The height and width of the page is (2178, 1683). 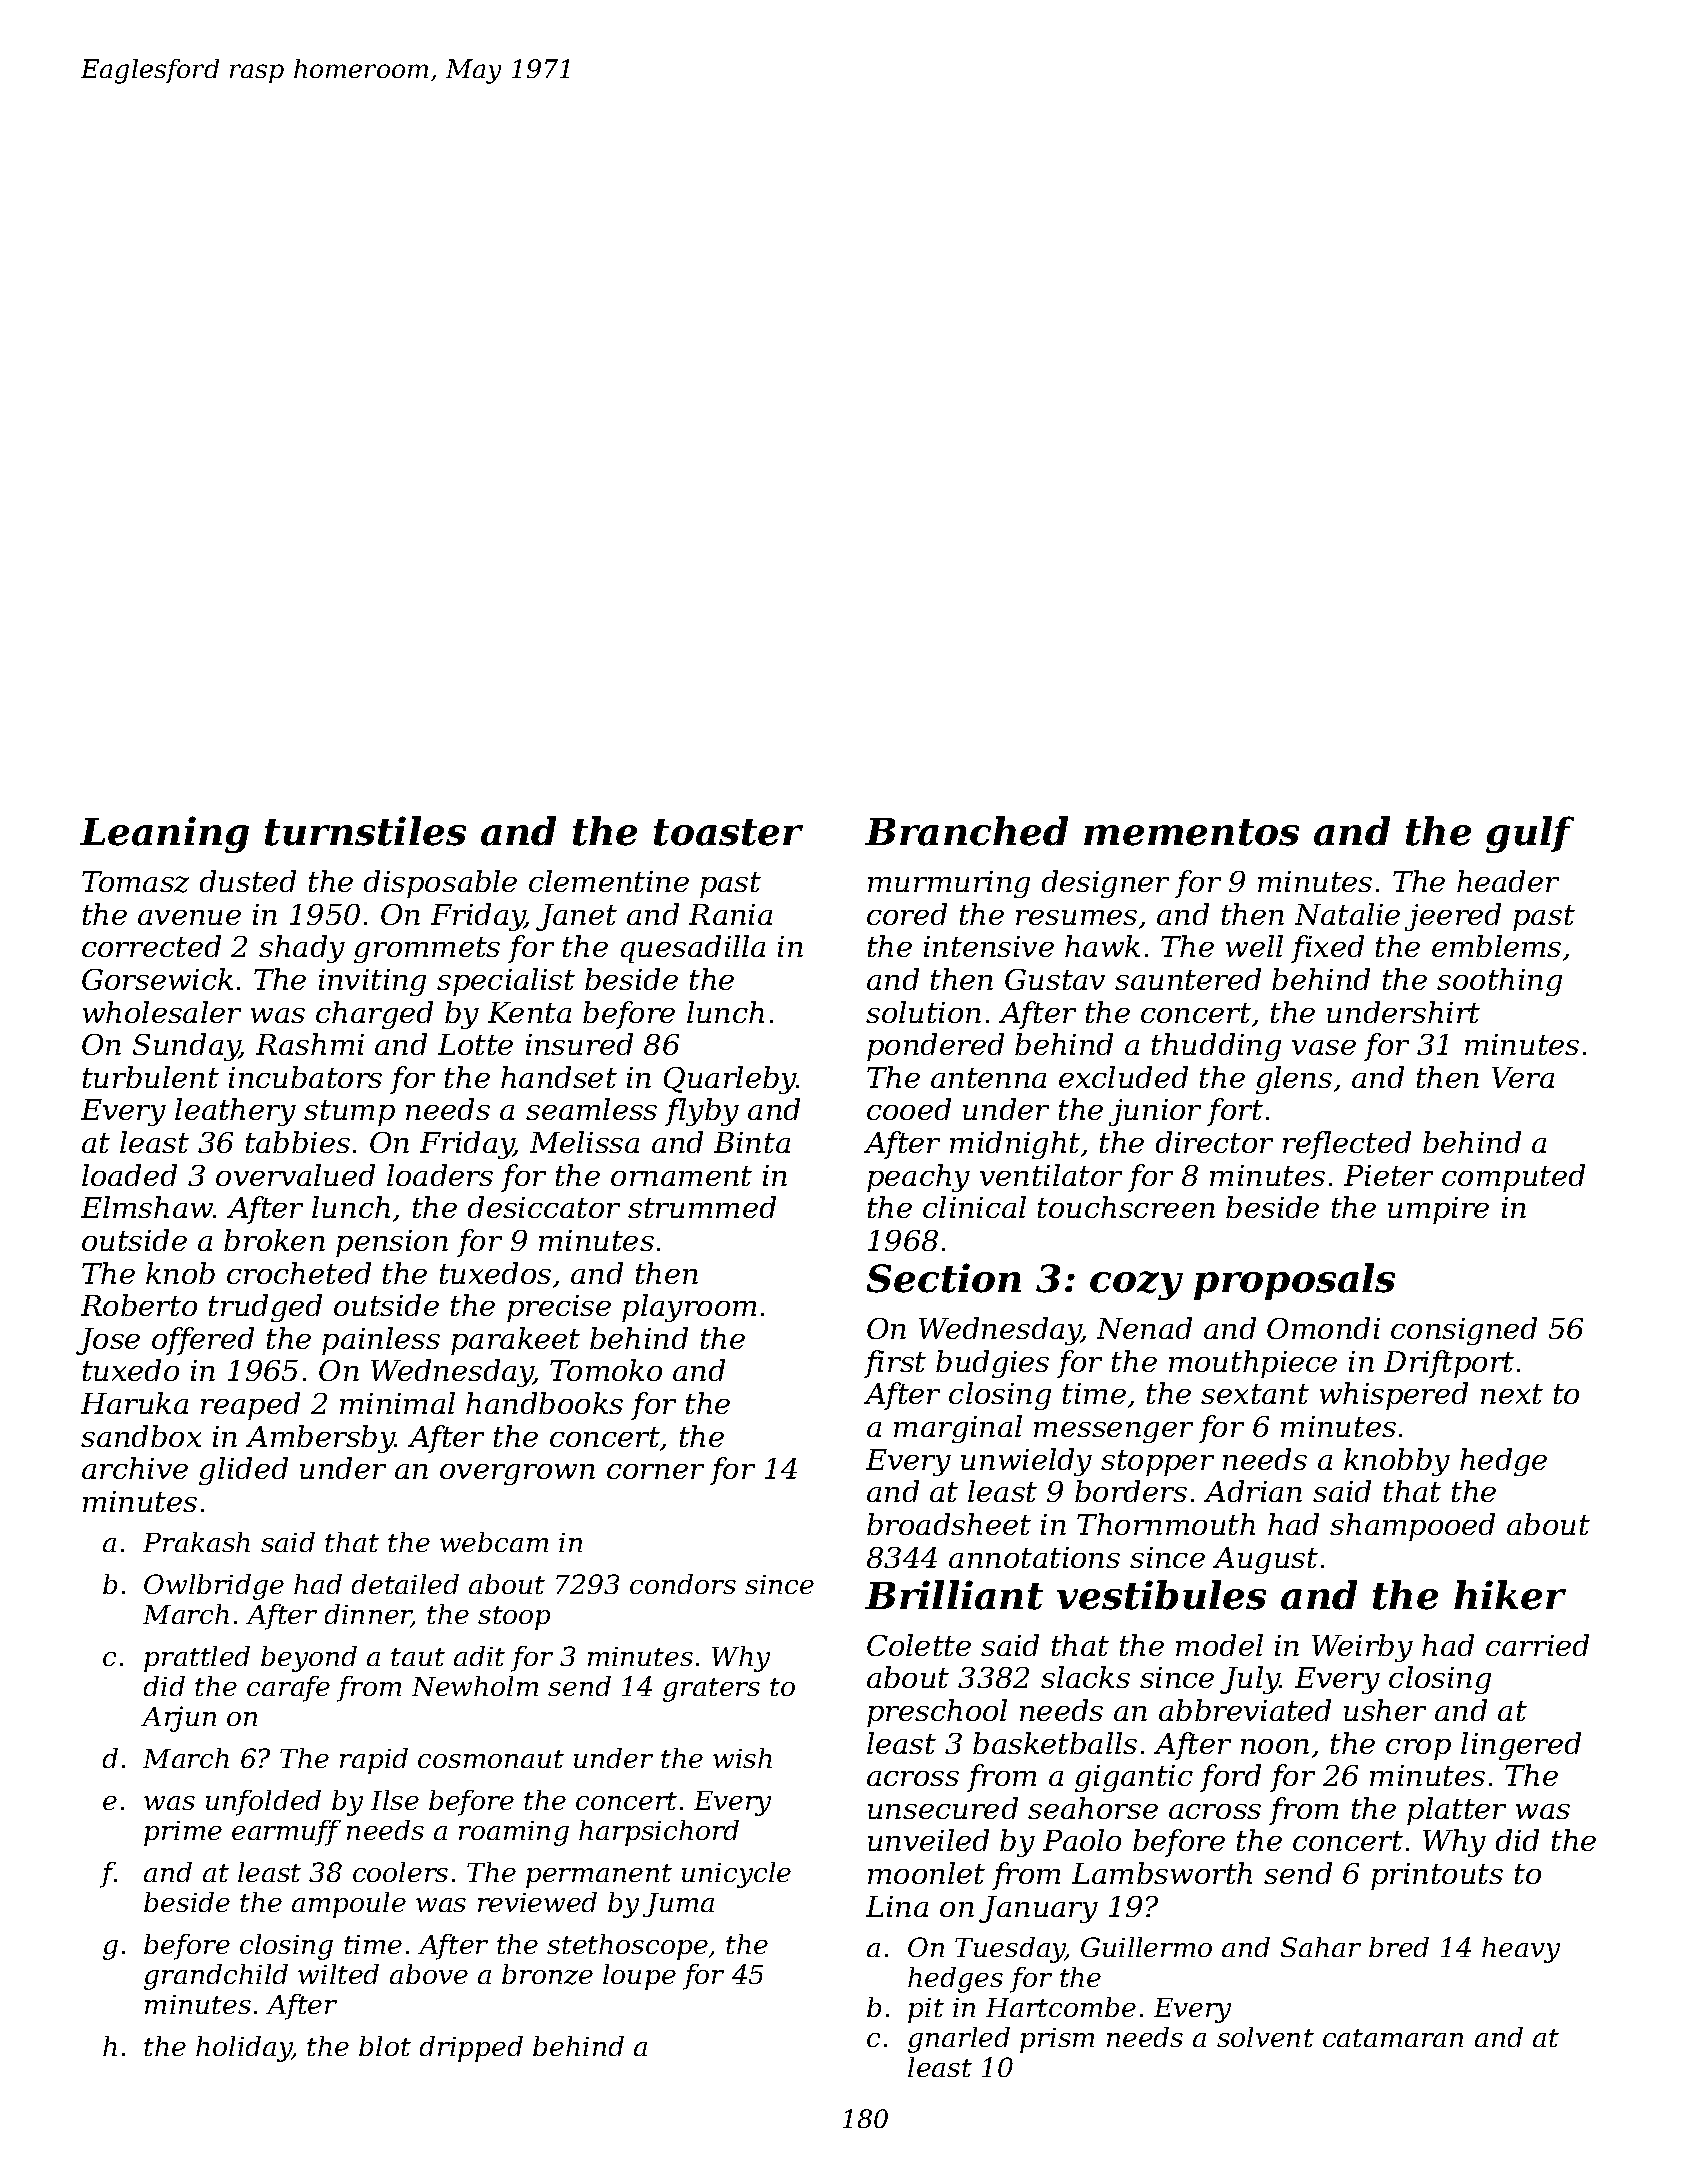 I want to click on turnstiles, so click(x=365, y=831).
